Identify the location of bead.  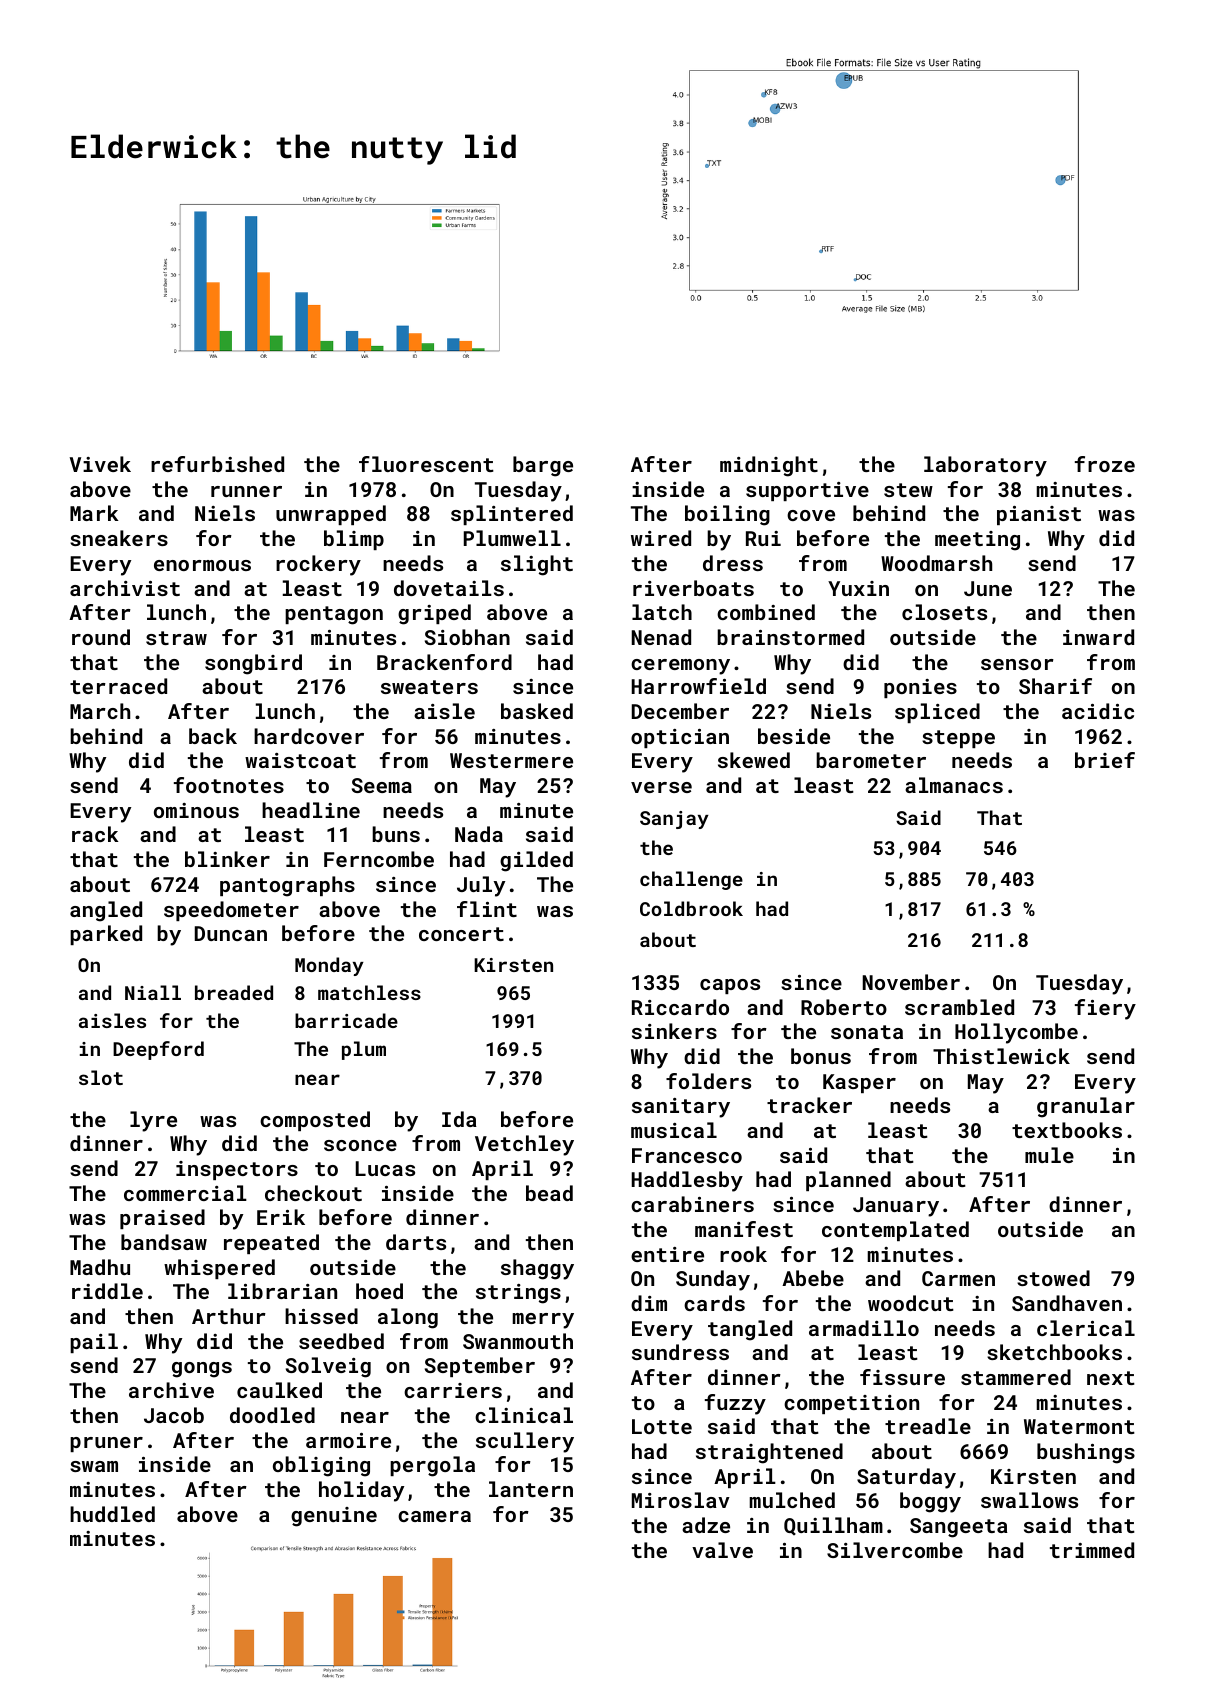
(549, 1193).
